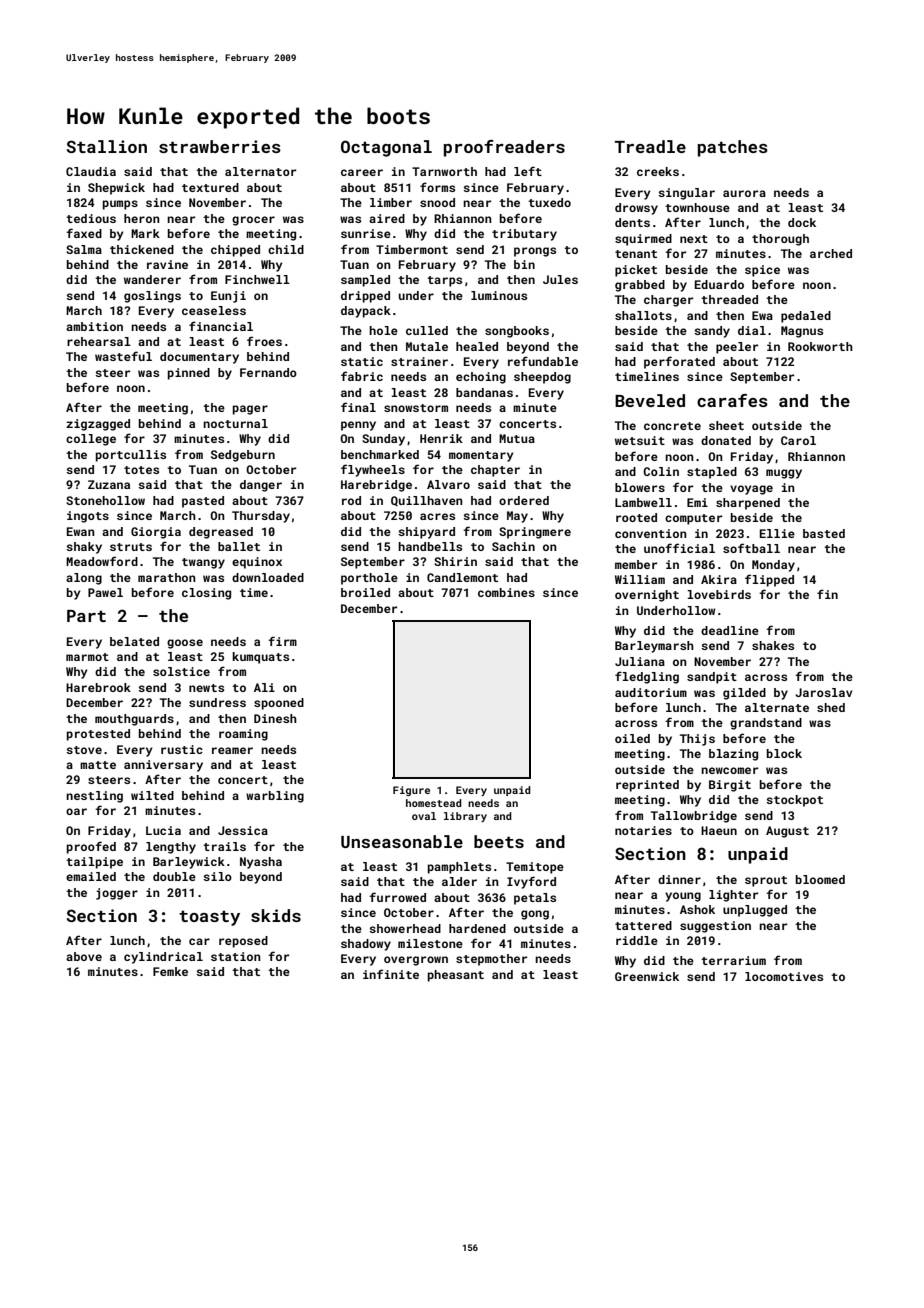 The height and width of the page is (1308, 924). What do you see at coordinates (170, 971) in the page?
I see `Femke` at bounding box center [170, 971].
